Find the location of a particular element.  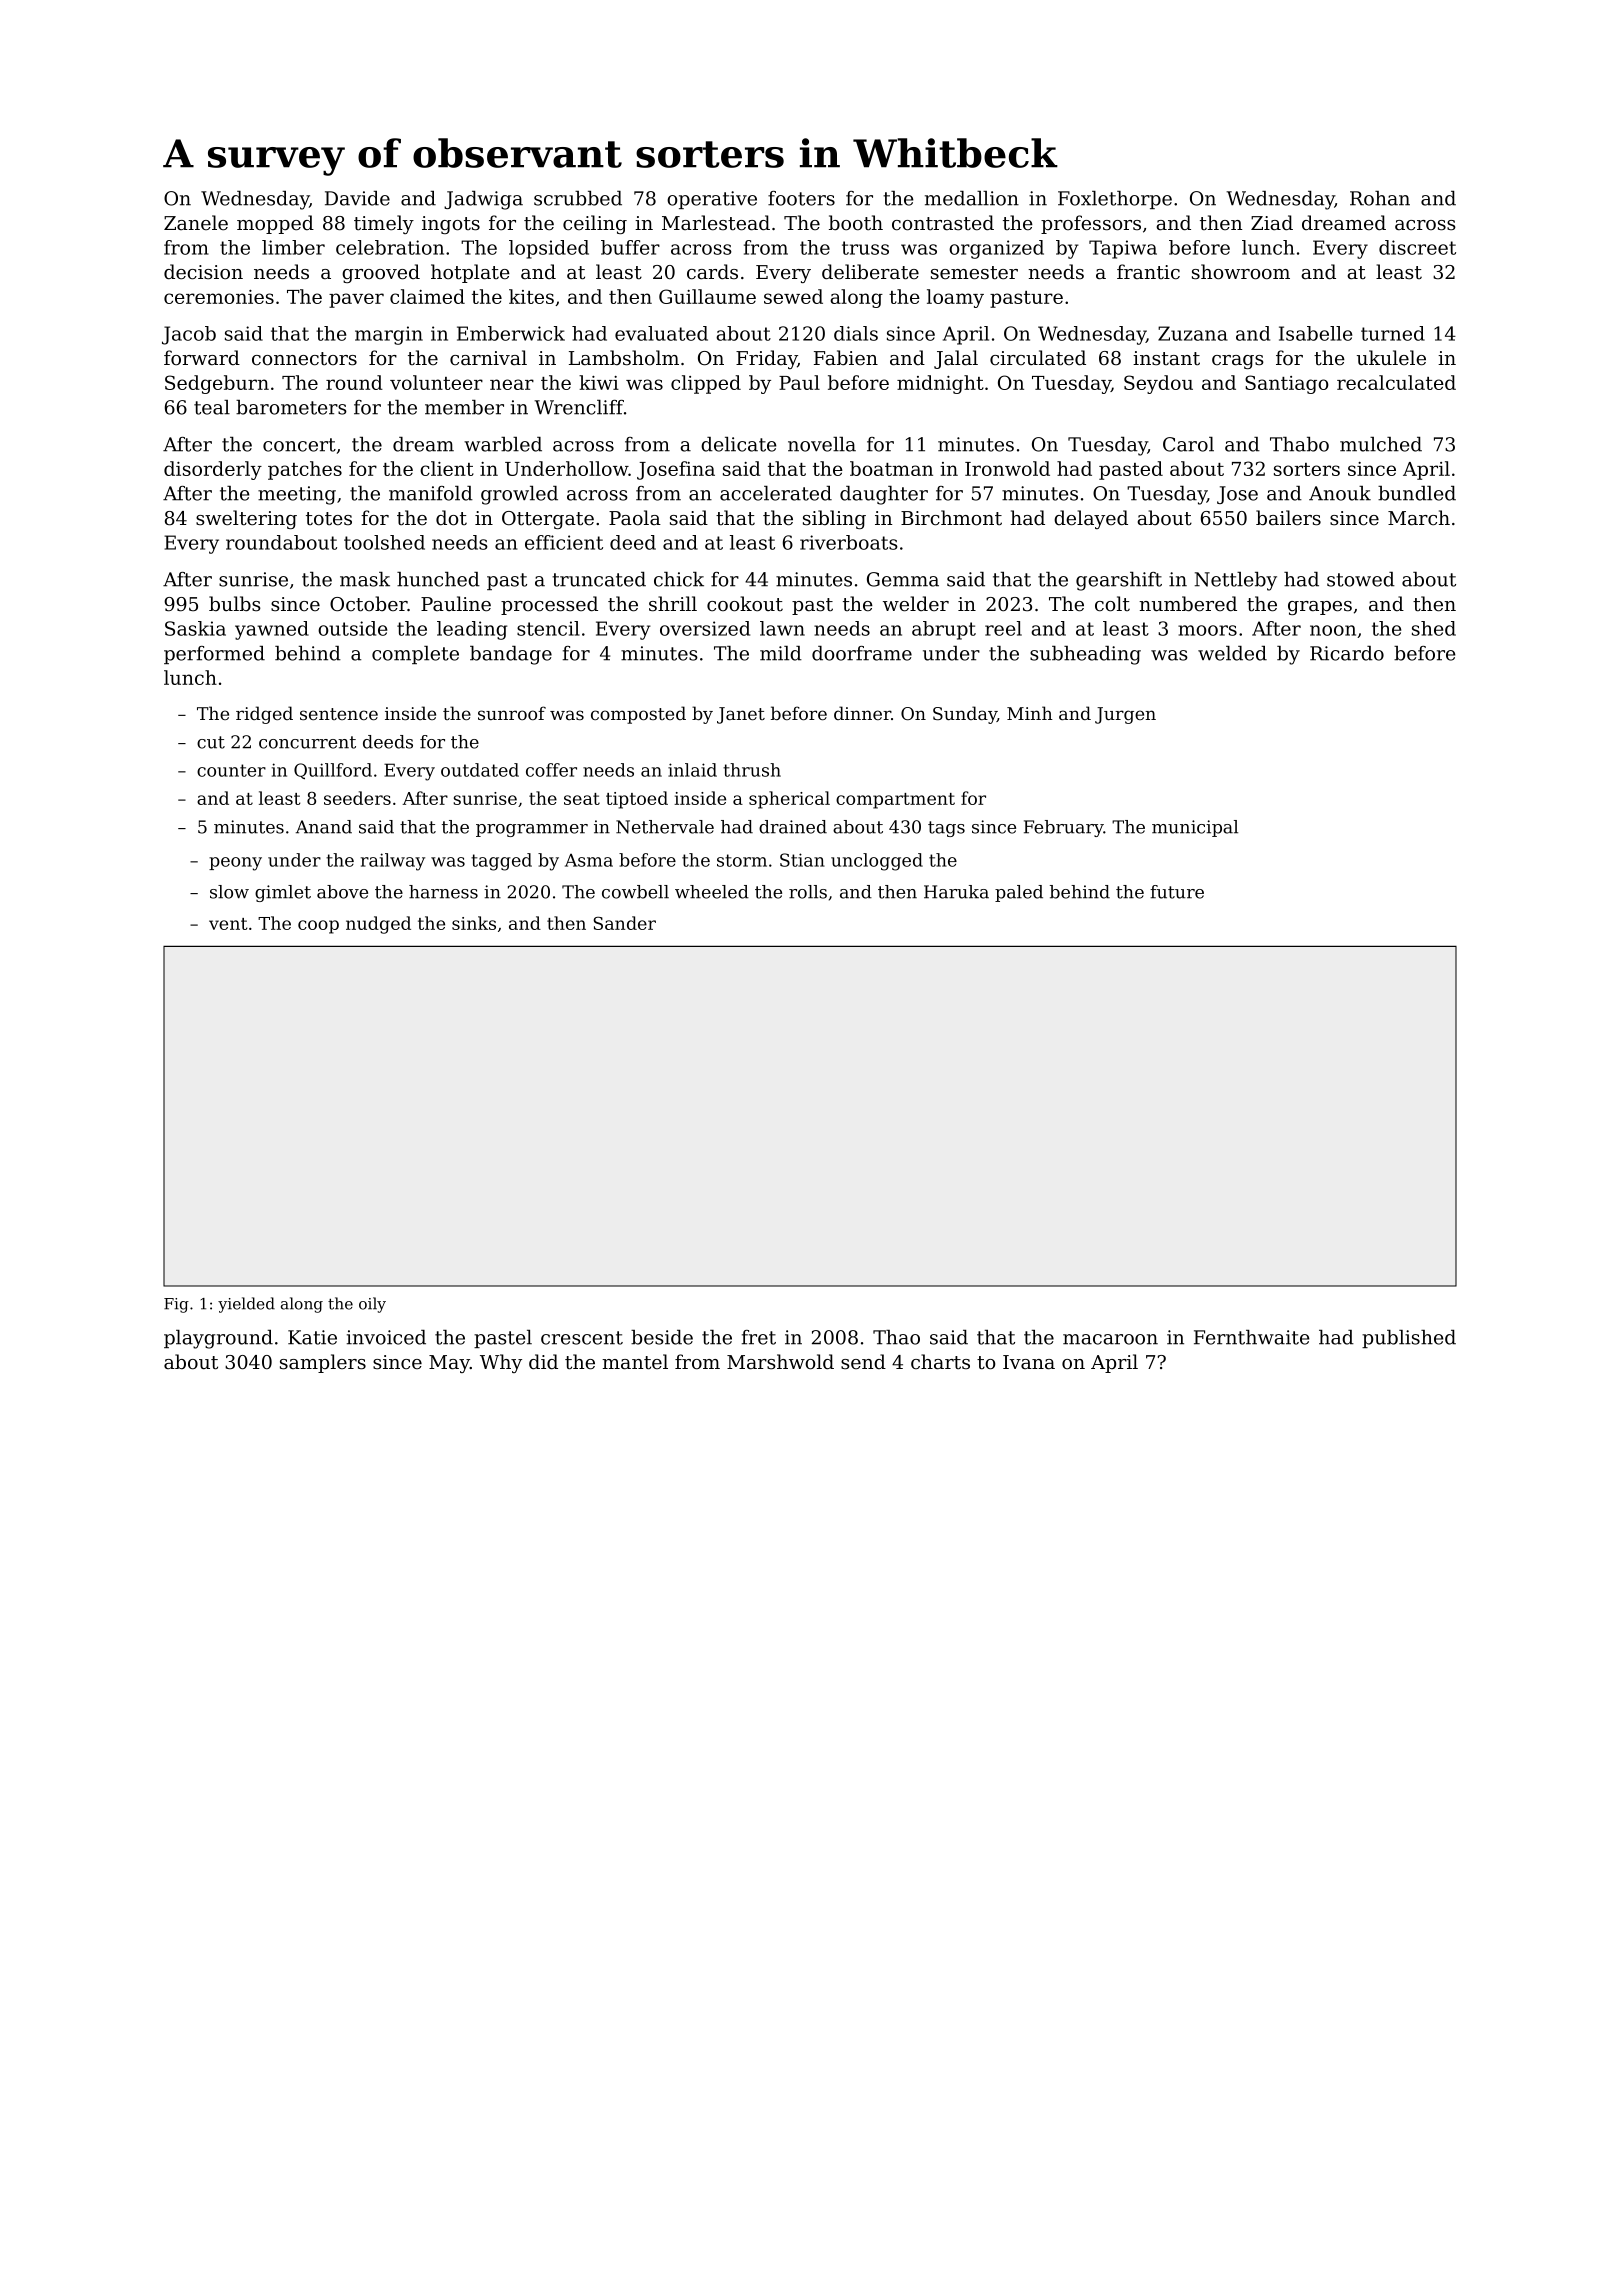

Fernthwaite is located at coordinates (1252, 1337).
